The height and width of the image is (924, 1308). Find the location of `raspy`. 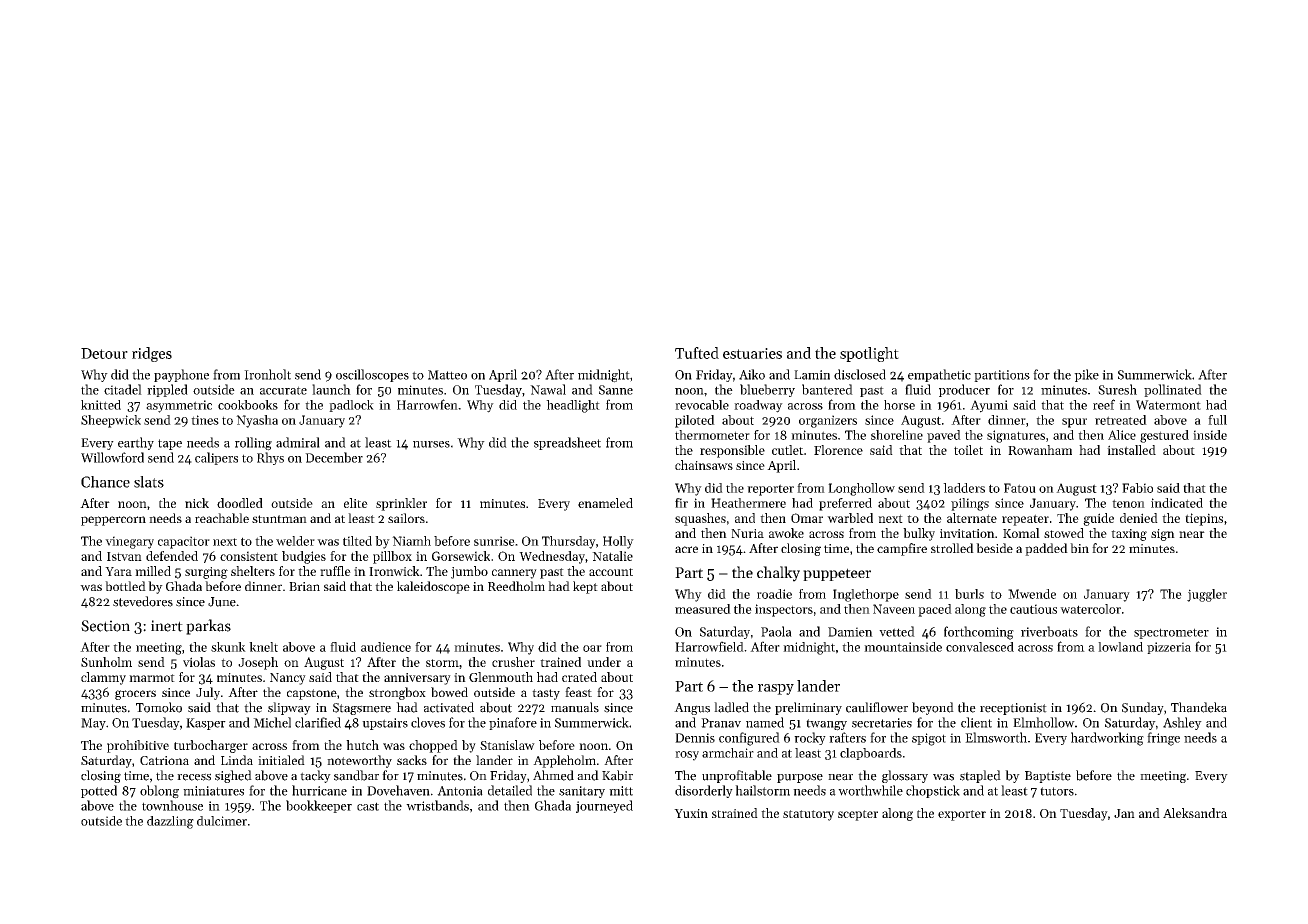

raspy is located at coordinates (776, 689).
